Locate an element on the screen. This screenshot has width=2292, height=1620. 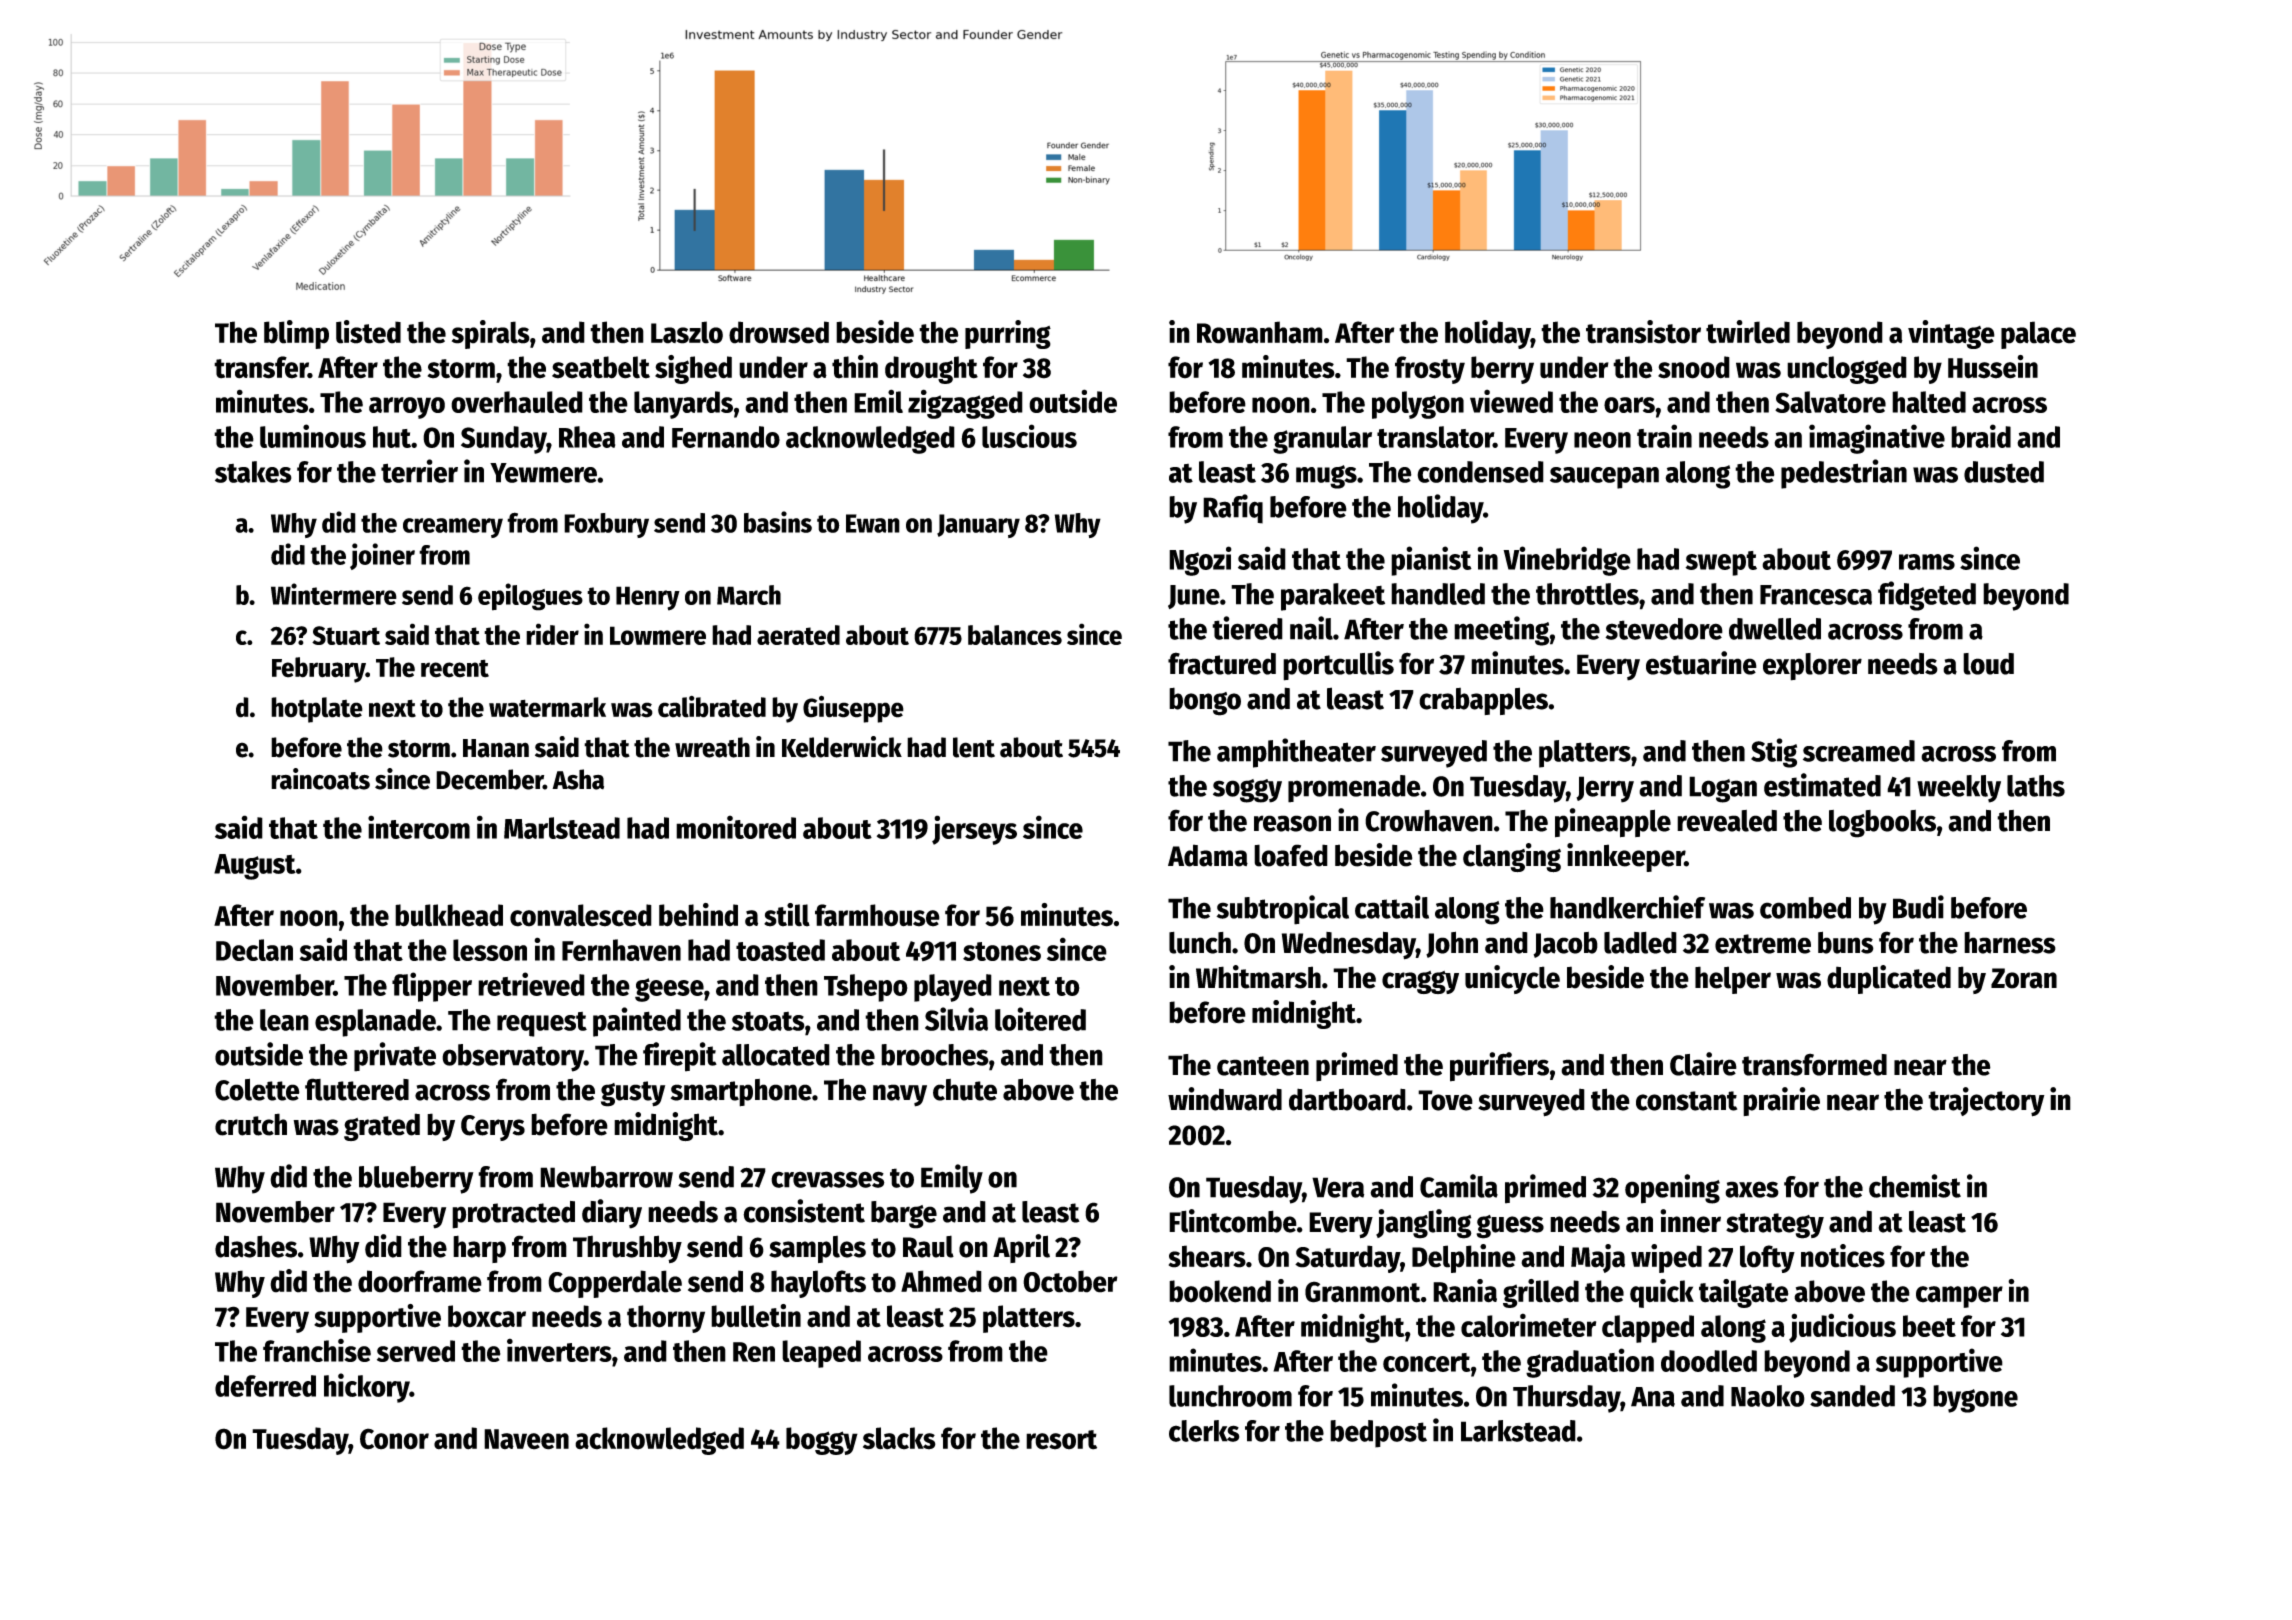
blimp is located at coordinates (296, 334).
